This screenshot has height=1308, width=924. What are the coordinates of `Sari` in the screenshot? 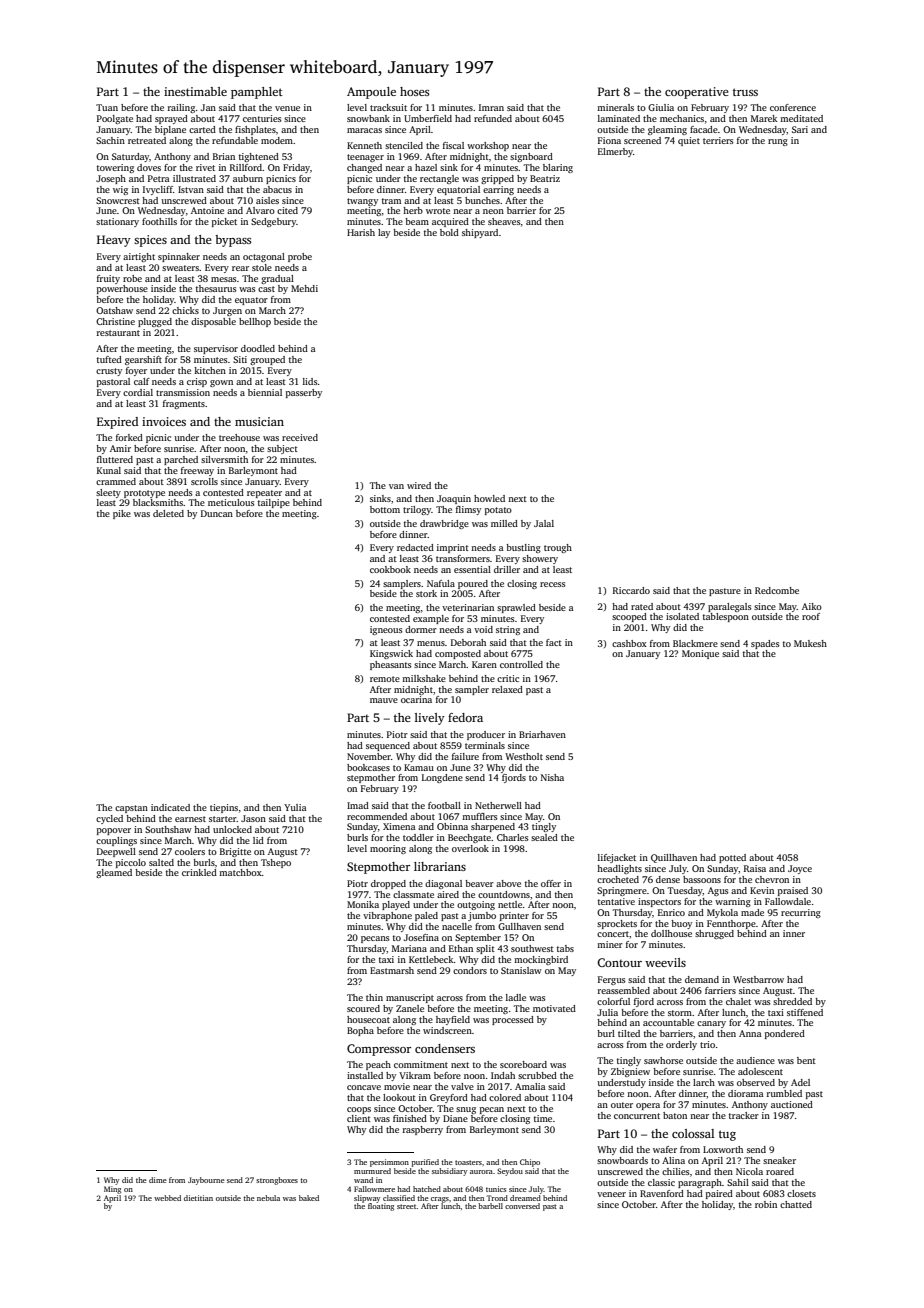 It's located at (800, 129).
